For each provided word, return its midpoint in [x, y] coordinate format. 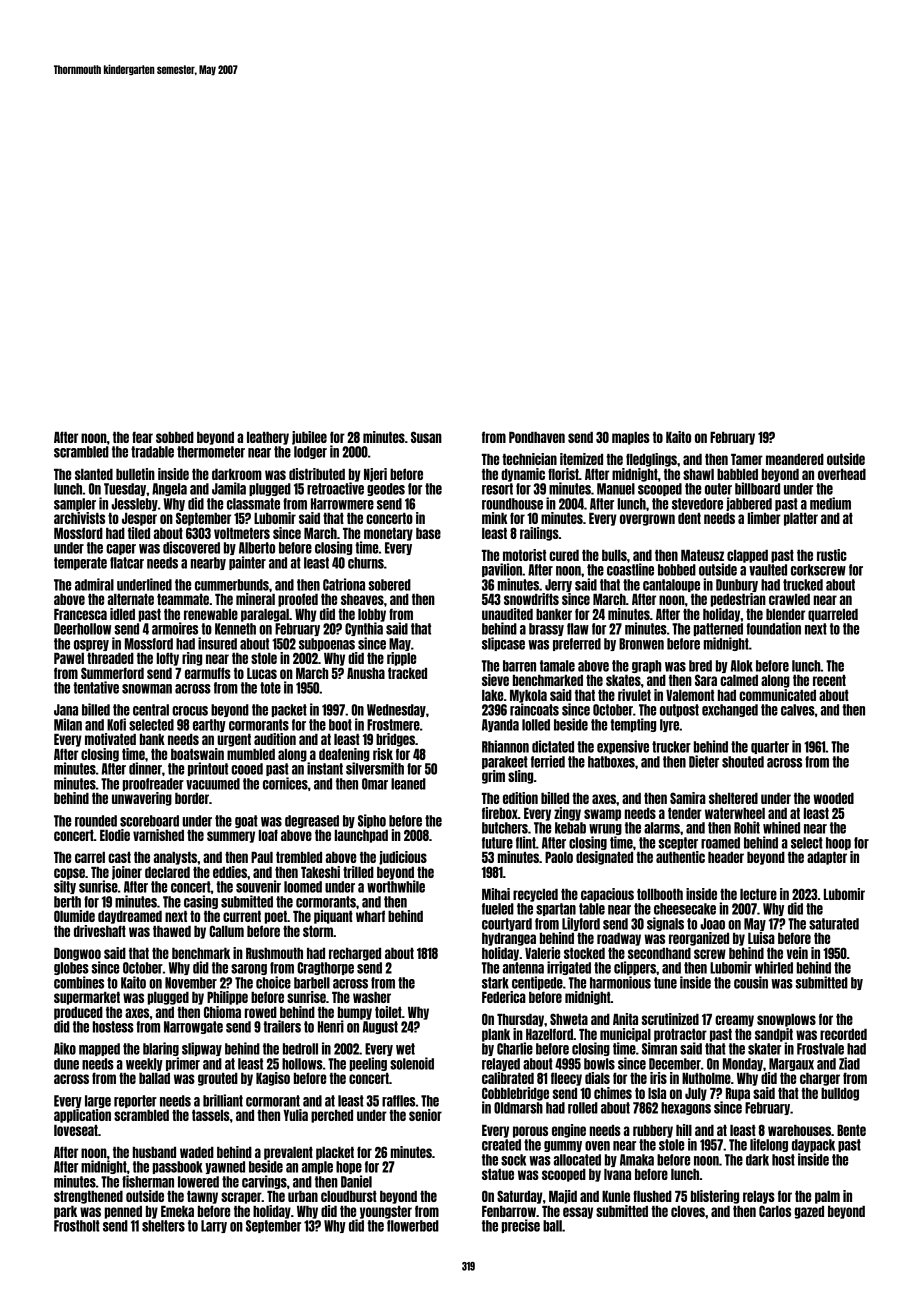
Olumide [74, 916]
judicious [403, 858]
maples [631, 438]
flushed [652, 1196]
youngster [386, 1212]
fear [142, 437]
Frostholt [77, 1226]
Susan [426, 437]
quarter [770, 747]
